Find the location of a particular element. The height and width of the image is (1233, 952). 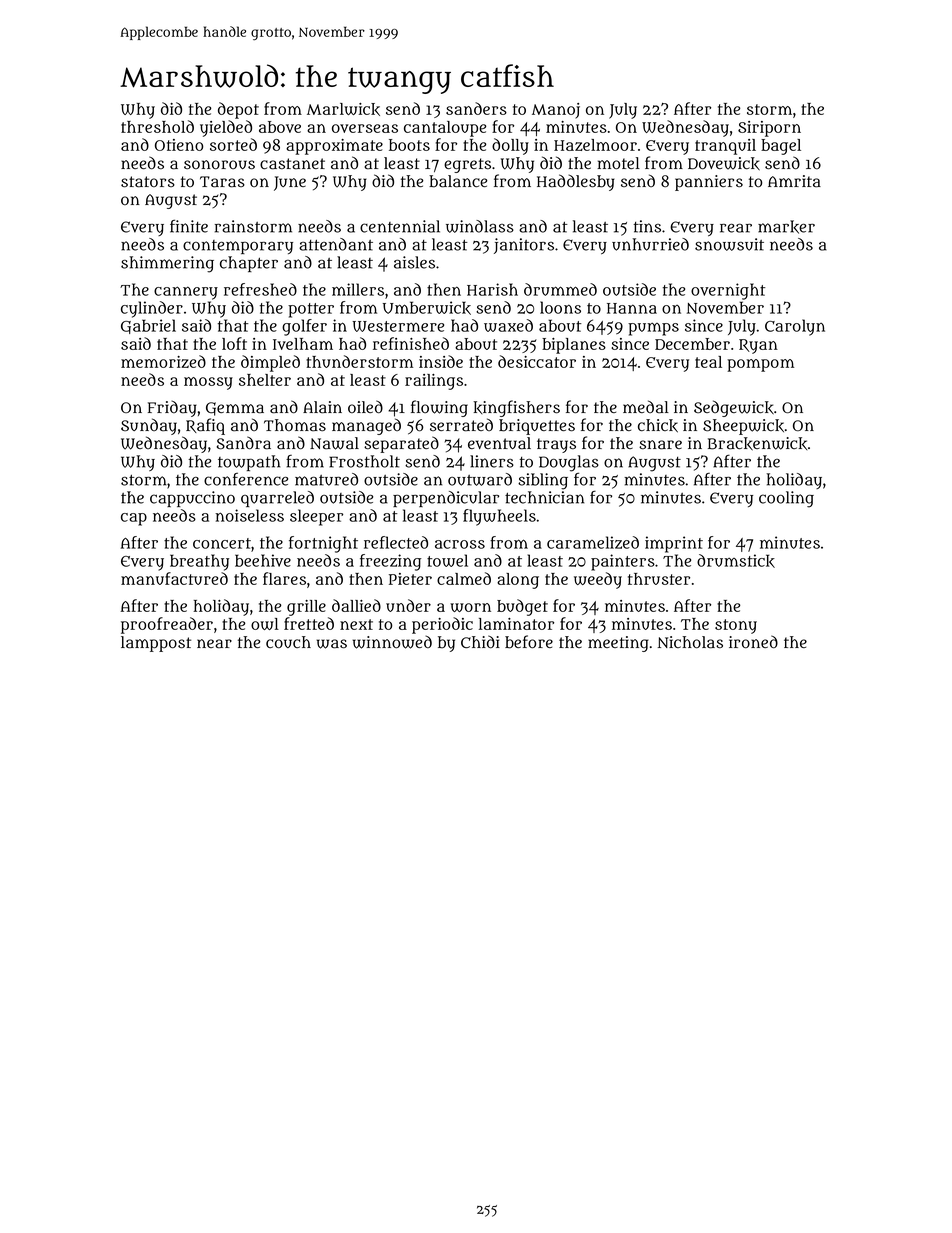

stators is located at coordinates (148, 182).
